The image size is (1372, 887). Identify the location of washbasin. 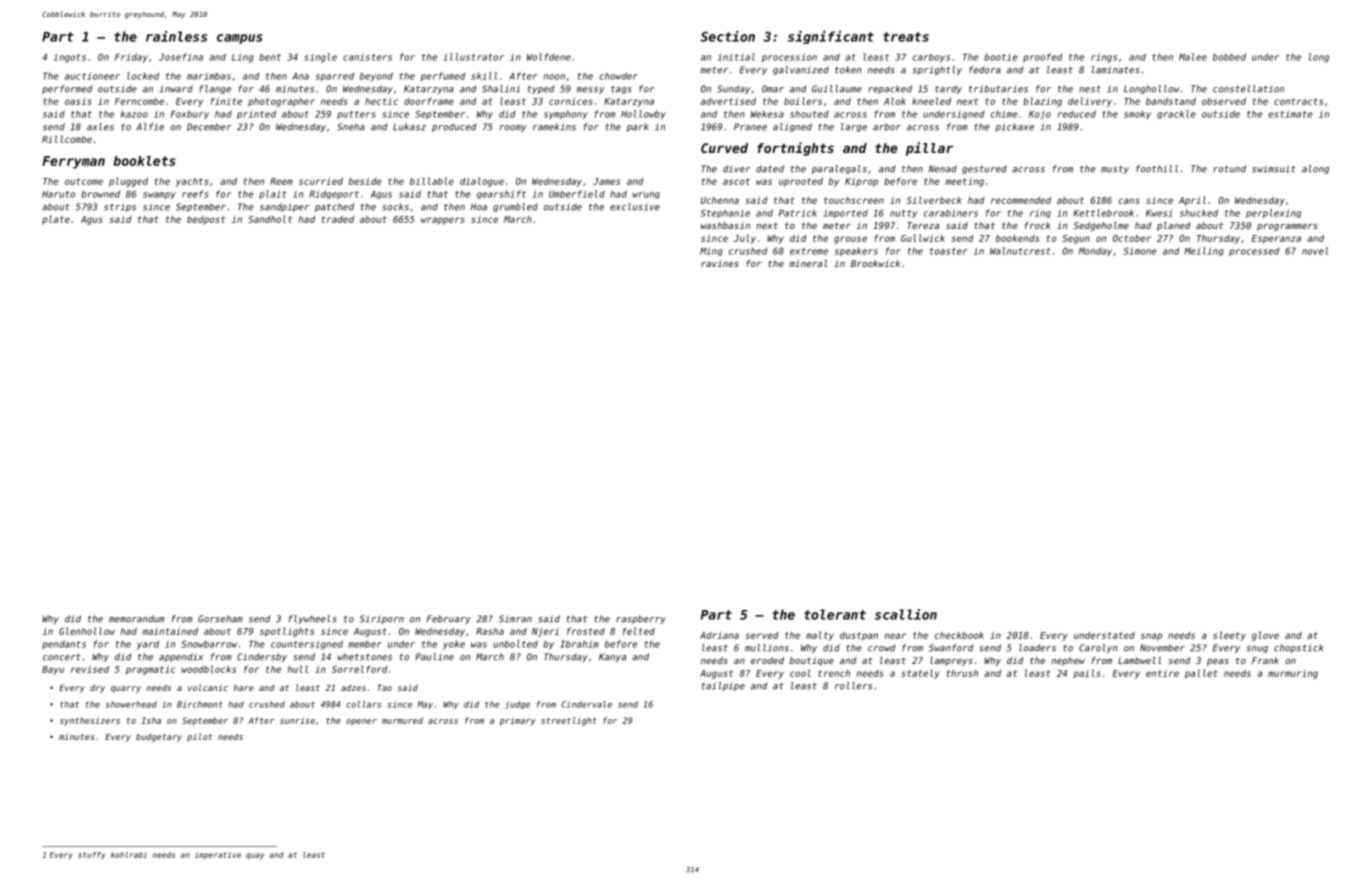
(725, 225).
